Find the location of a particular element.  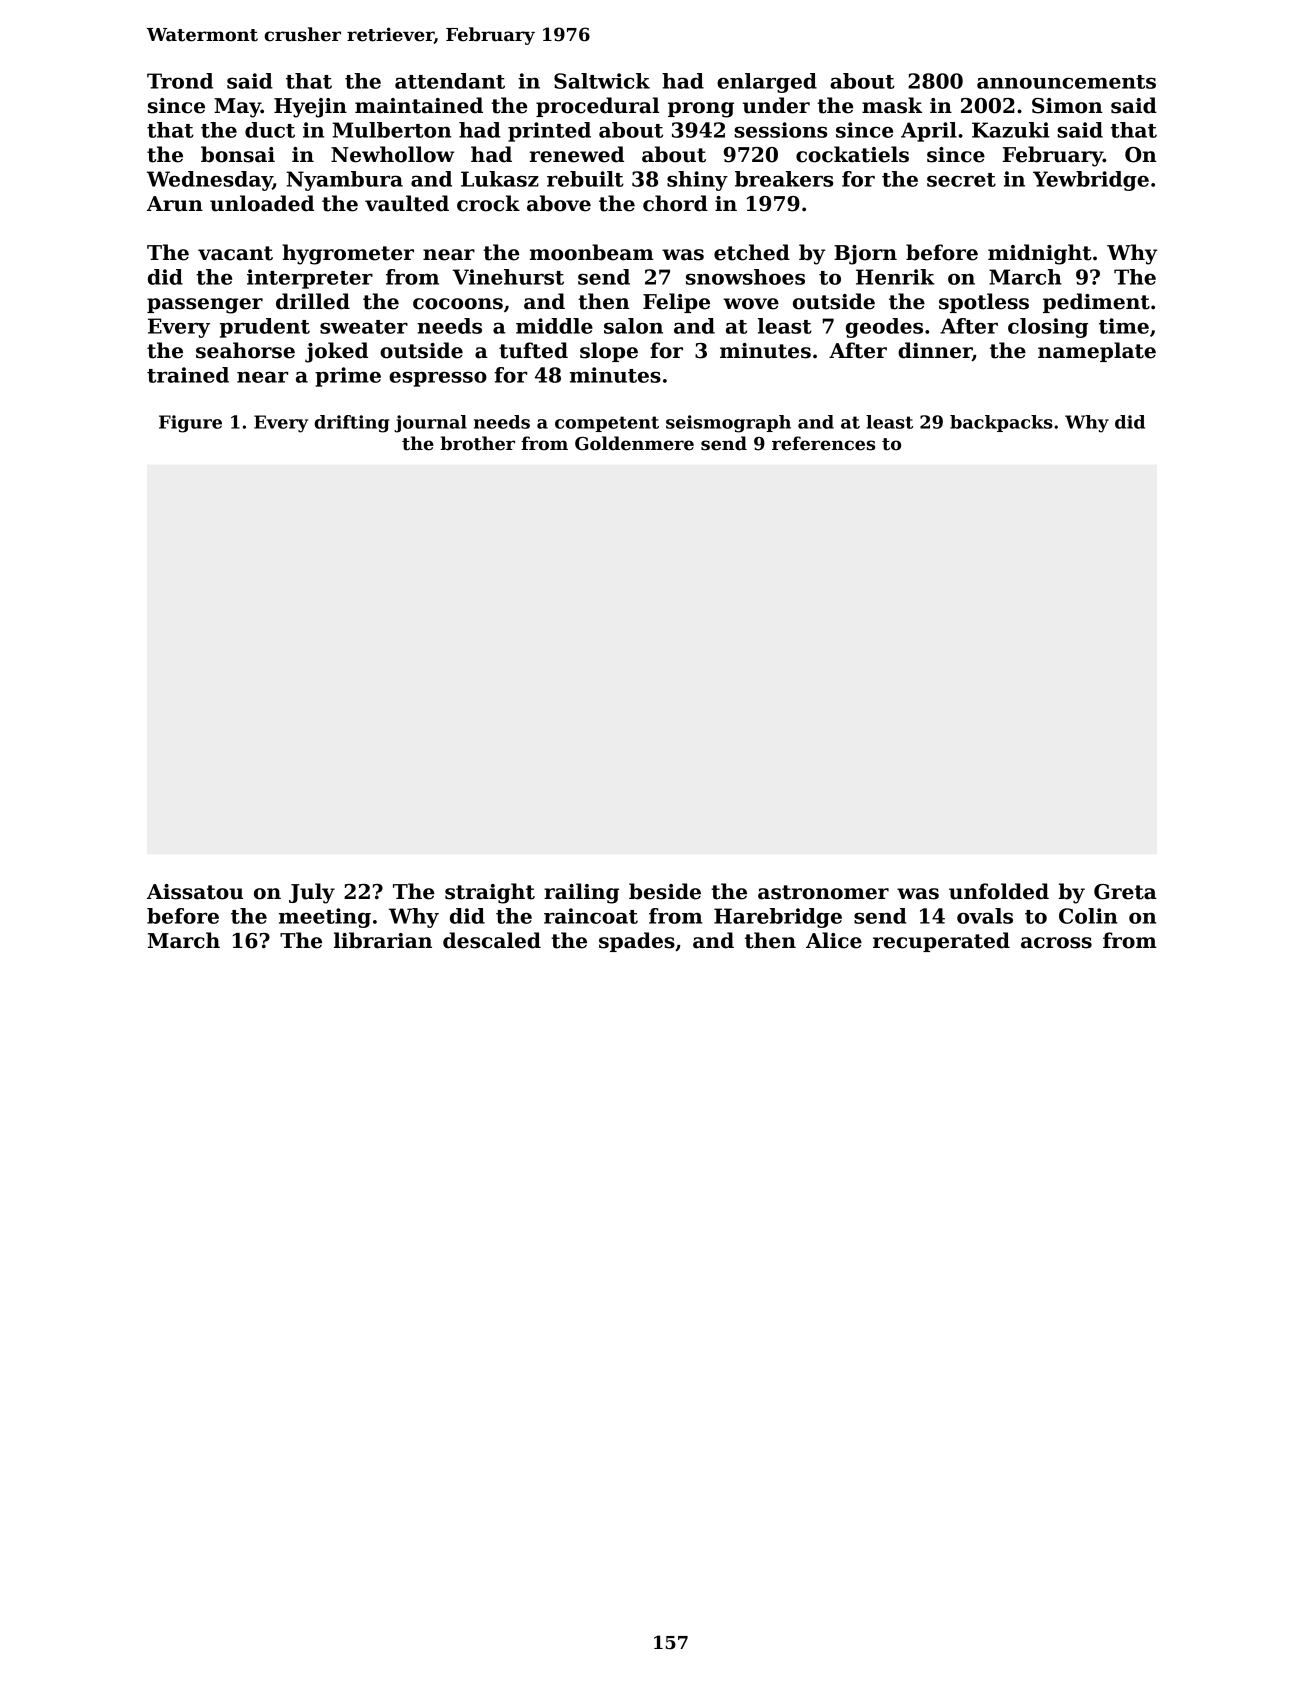

beside is located at coordinates (665, 891).
